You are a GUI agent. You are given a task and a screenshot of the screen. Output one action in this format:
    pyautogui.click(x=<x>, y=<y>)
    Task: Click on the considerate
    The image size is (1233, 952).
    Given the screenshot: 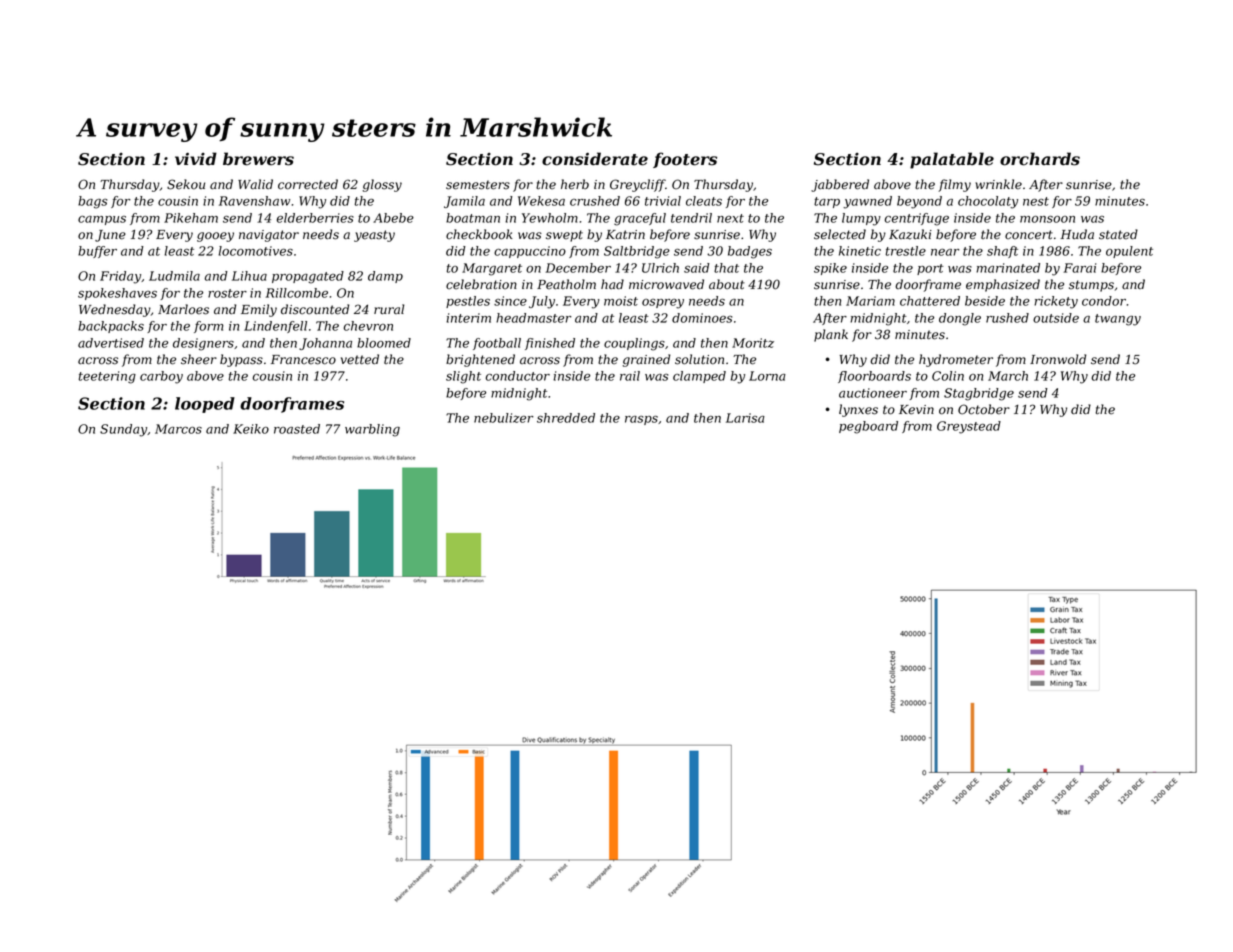 What is the action you would take?
    pyautogui.click(x=595, y=159)
